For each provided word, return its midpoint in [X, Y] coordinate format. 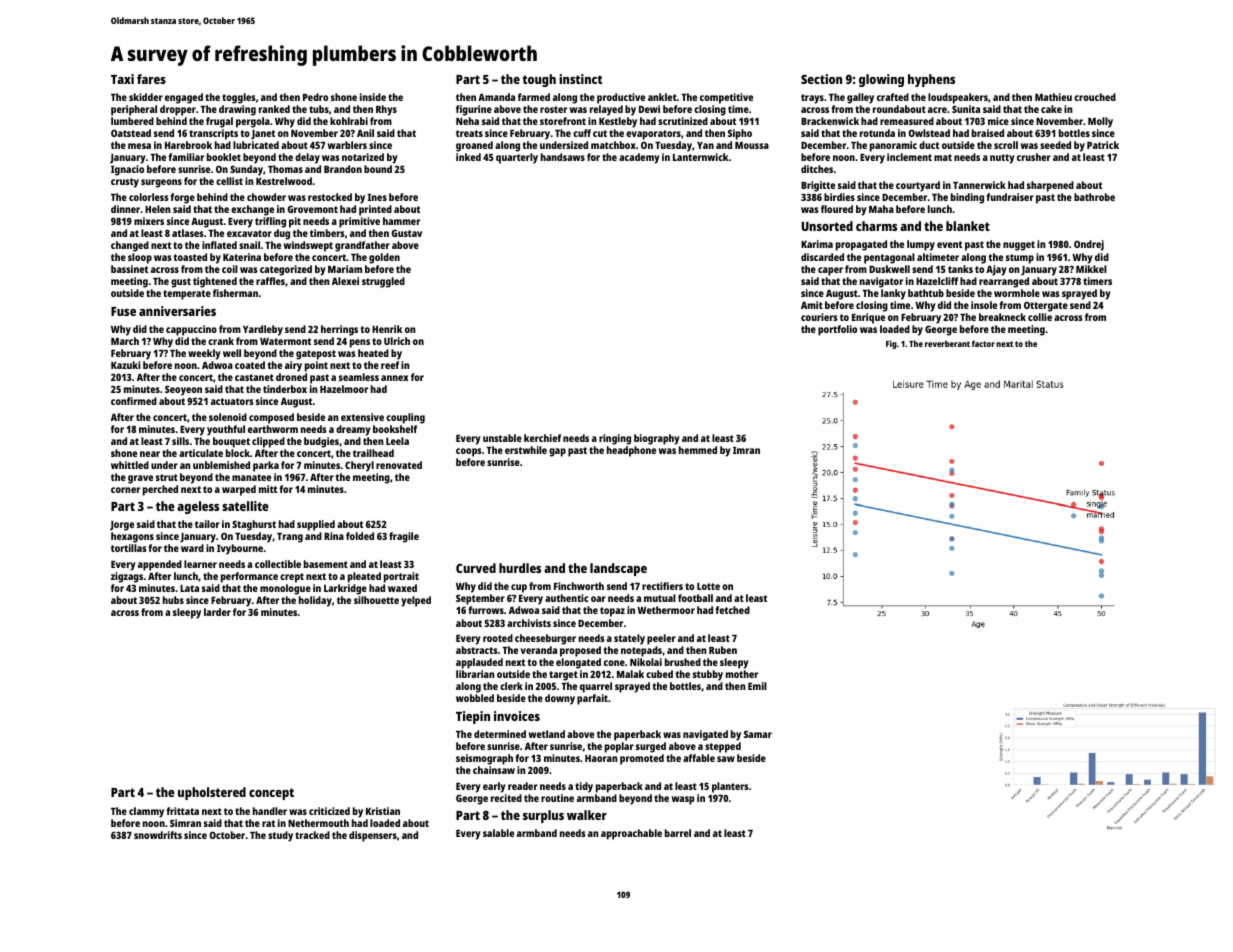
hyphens [931, 80]
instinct [580, 79]
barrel [678, 833]
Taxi [122, 79]
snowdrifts [158, 835]
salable [498, 833]
